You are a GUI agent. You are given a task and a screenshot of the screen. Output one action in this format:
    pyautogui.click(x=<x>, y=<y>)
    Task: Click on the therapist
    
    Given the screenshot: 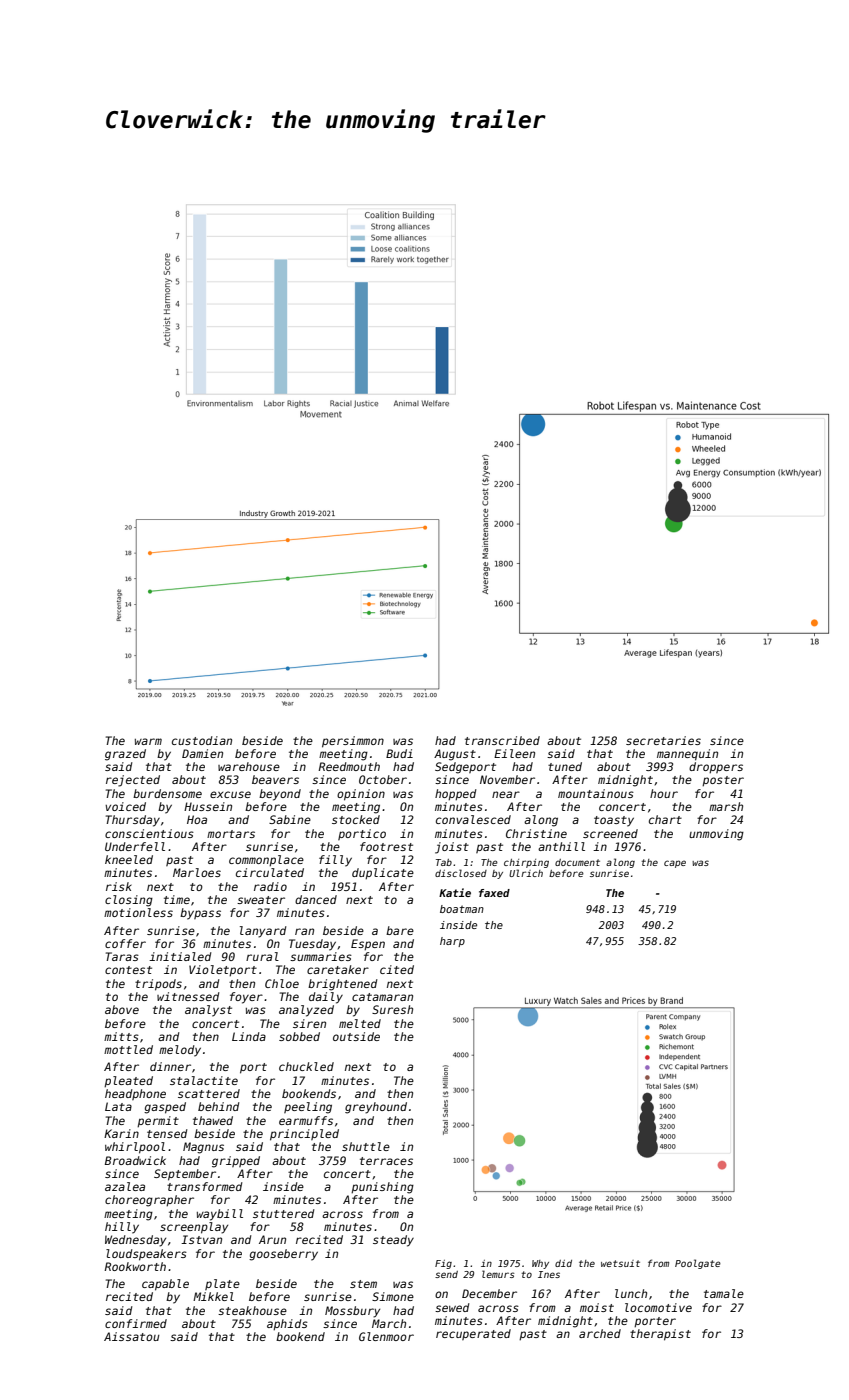 What is the action you would take?
    pyautogui.click(x=660, y=1335)
